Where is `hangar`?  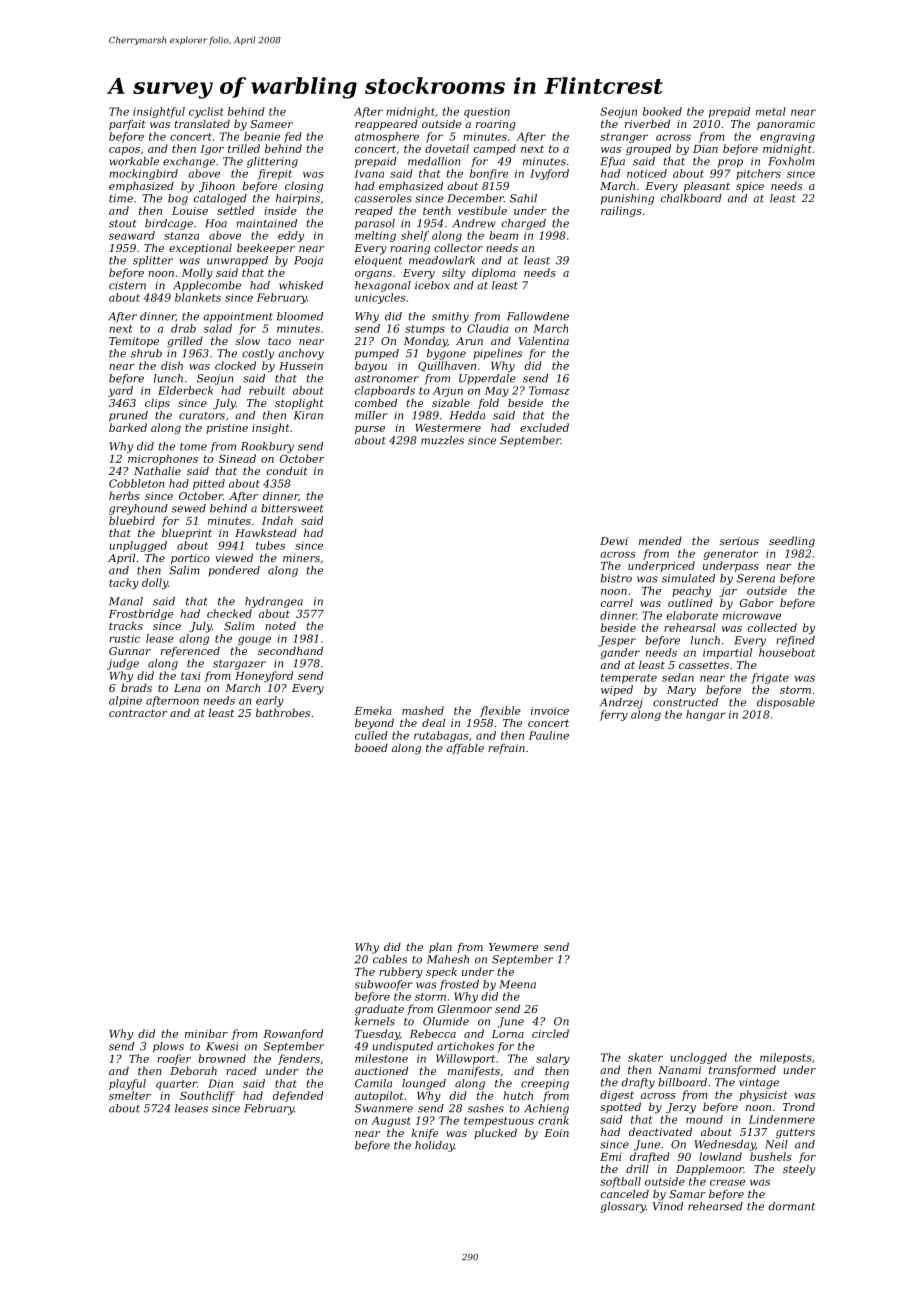 hangar is located at coordinates (706, 715).
